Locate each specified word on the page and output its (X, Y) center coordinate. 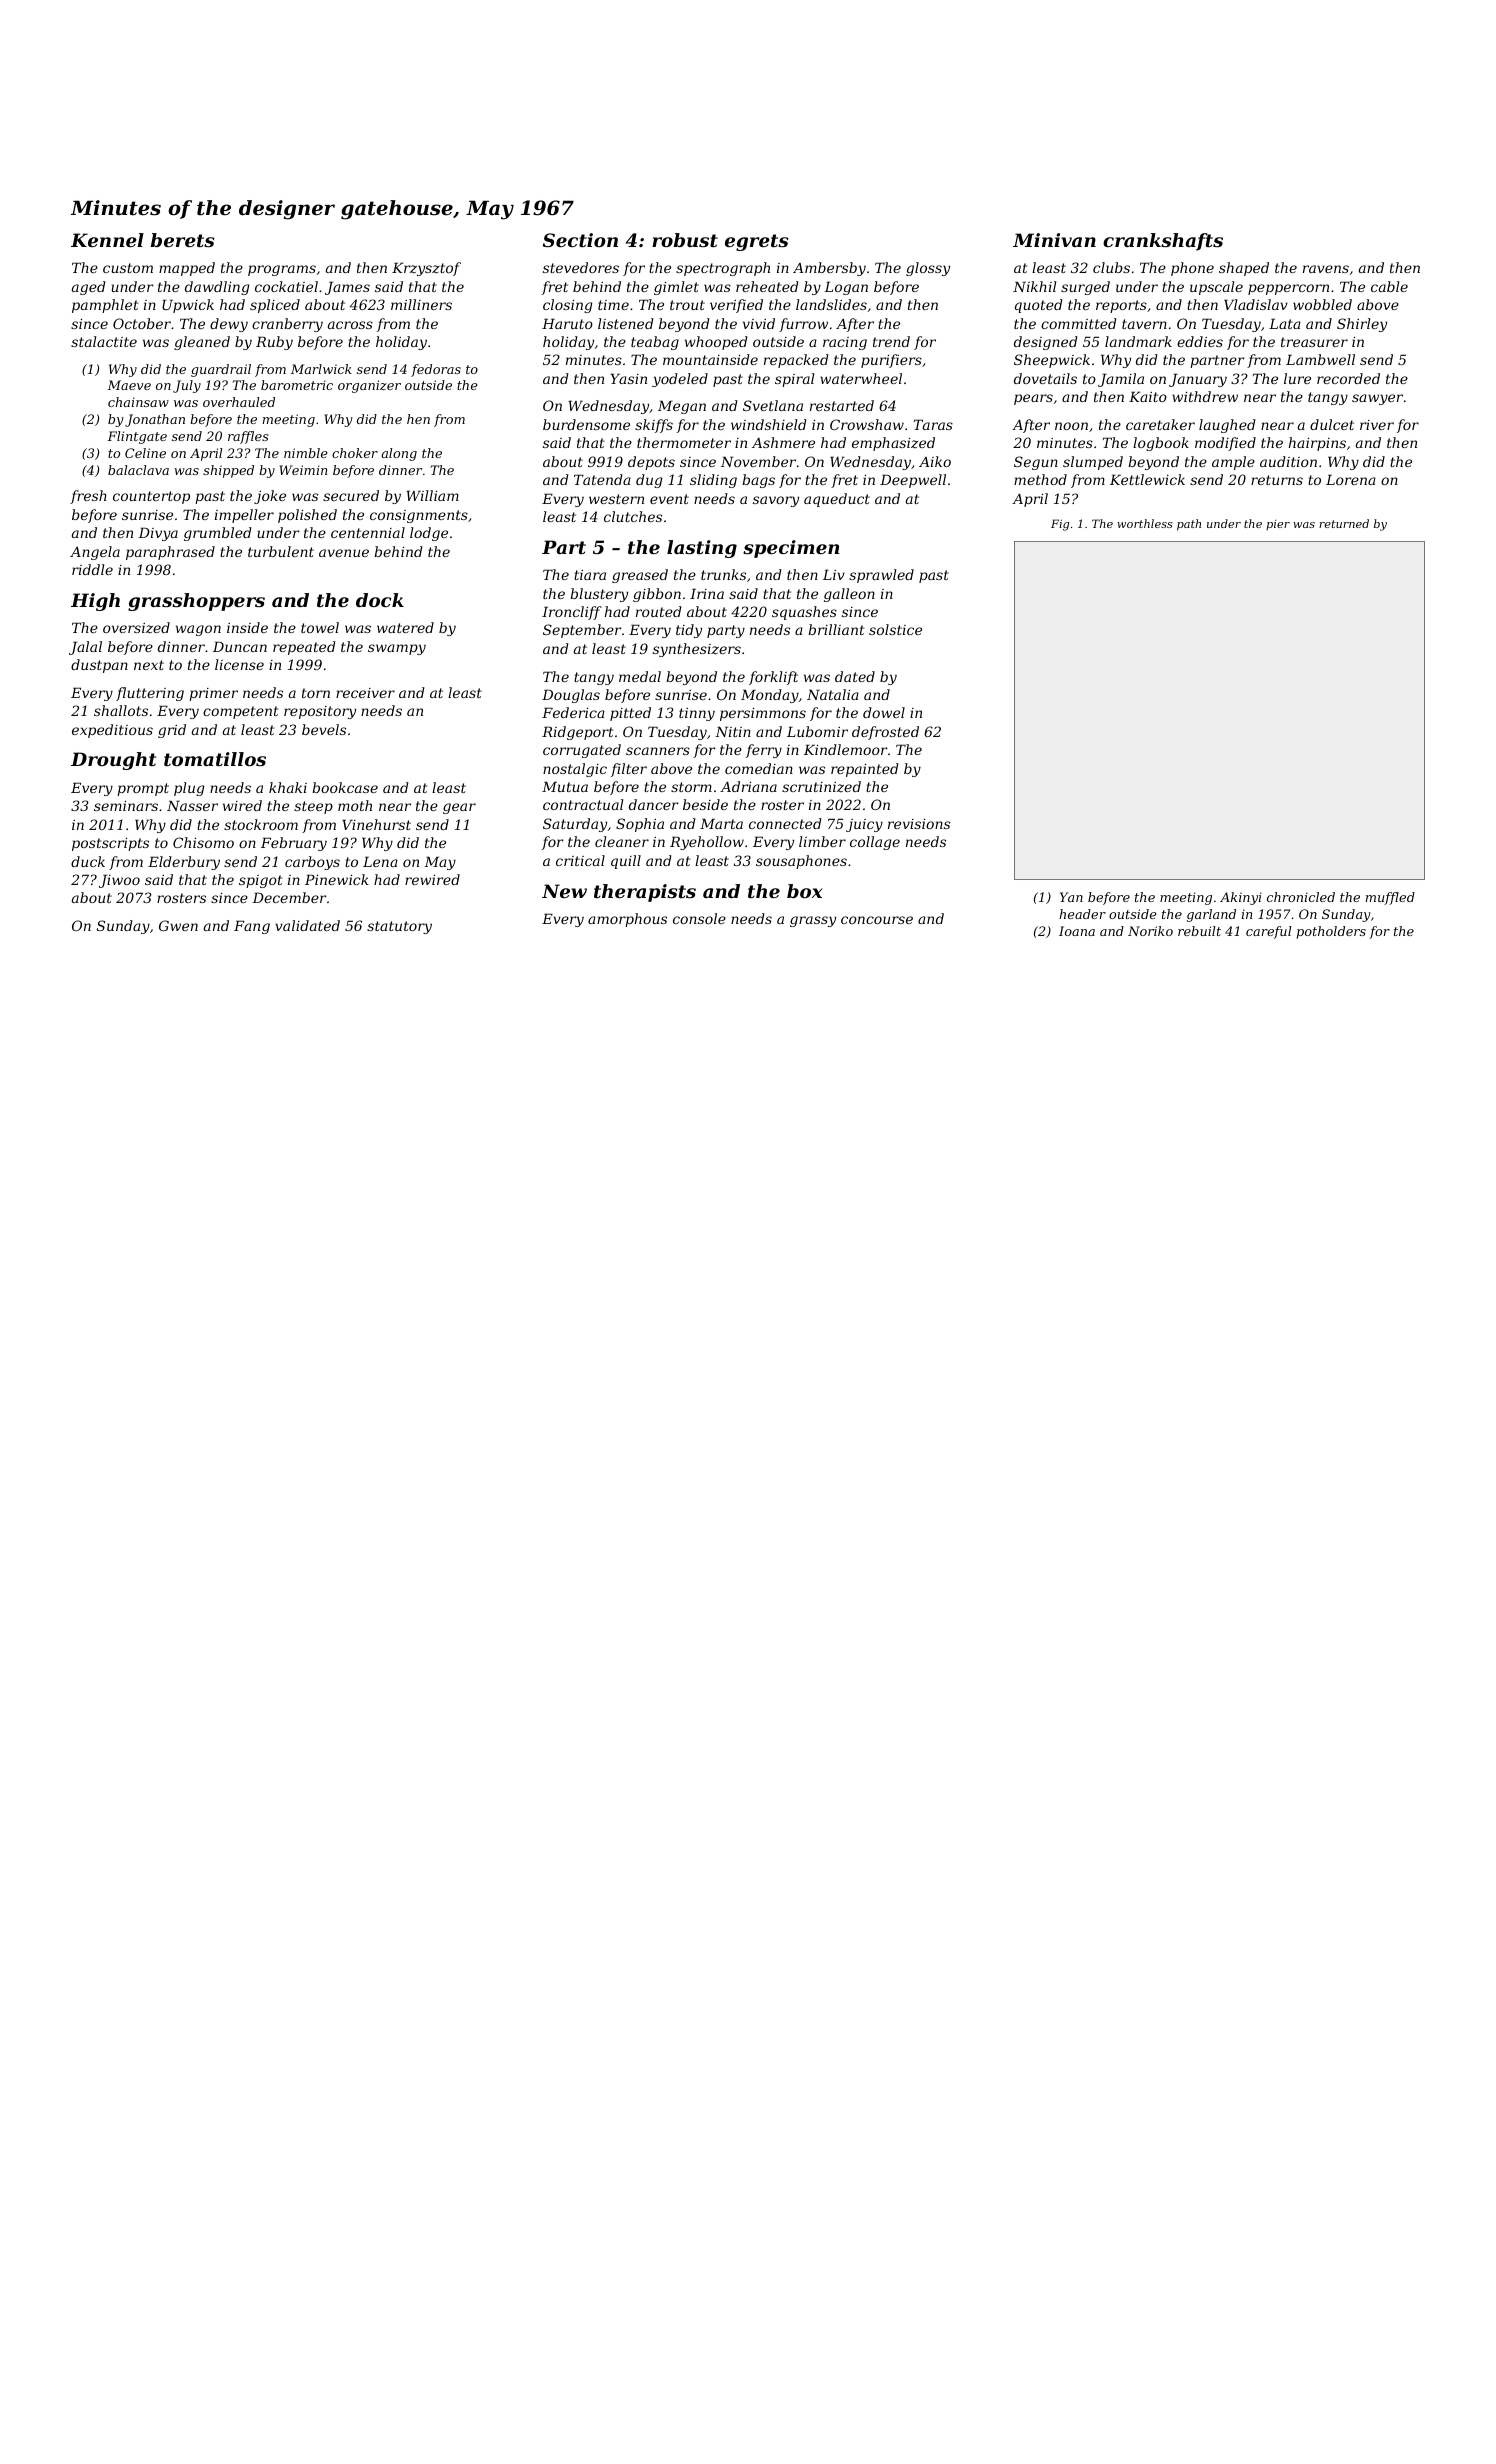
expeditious (112, 731)
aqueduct (837, 500)
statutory (399, 927)
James (347, 288)
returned (1344, 523)
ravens (1326, 269)
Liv (834, 574)
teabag (655, 343)
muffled (1390, 898)
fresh (88, 497)
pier (1278, 525)
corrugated (582, 751)
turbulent (281, 551)
